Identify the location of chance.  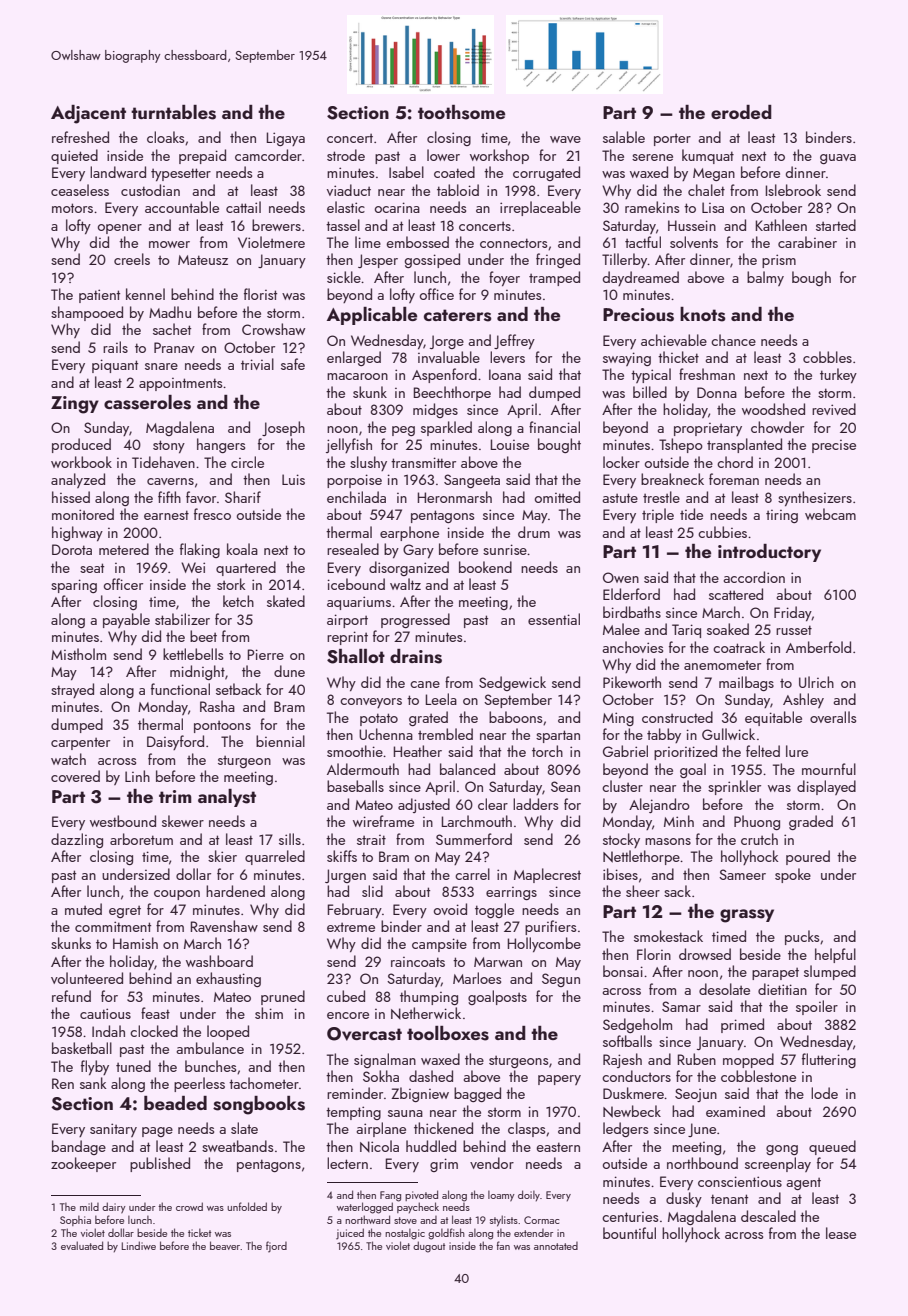
(733, 340).
